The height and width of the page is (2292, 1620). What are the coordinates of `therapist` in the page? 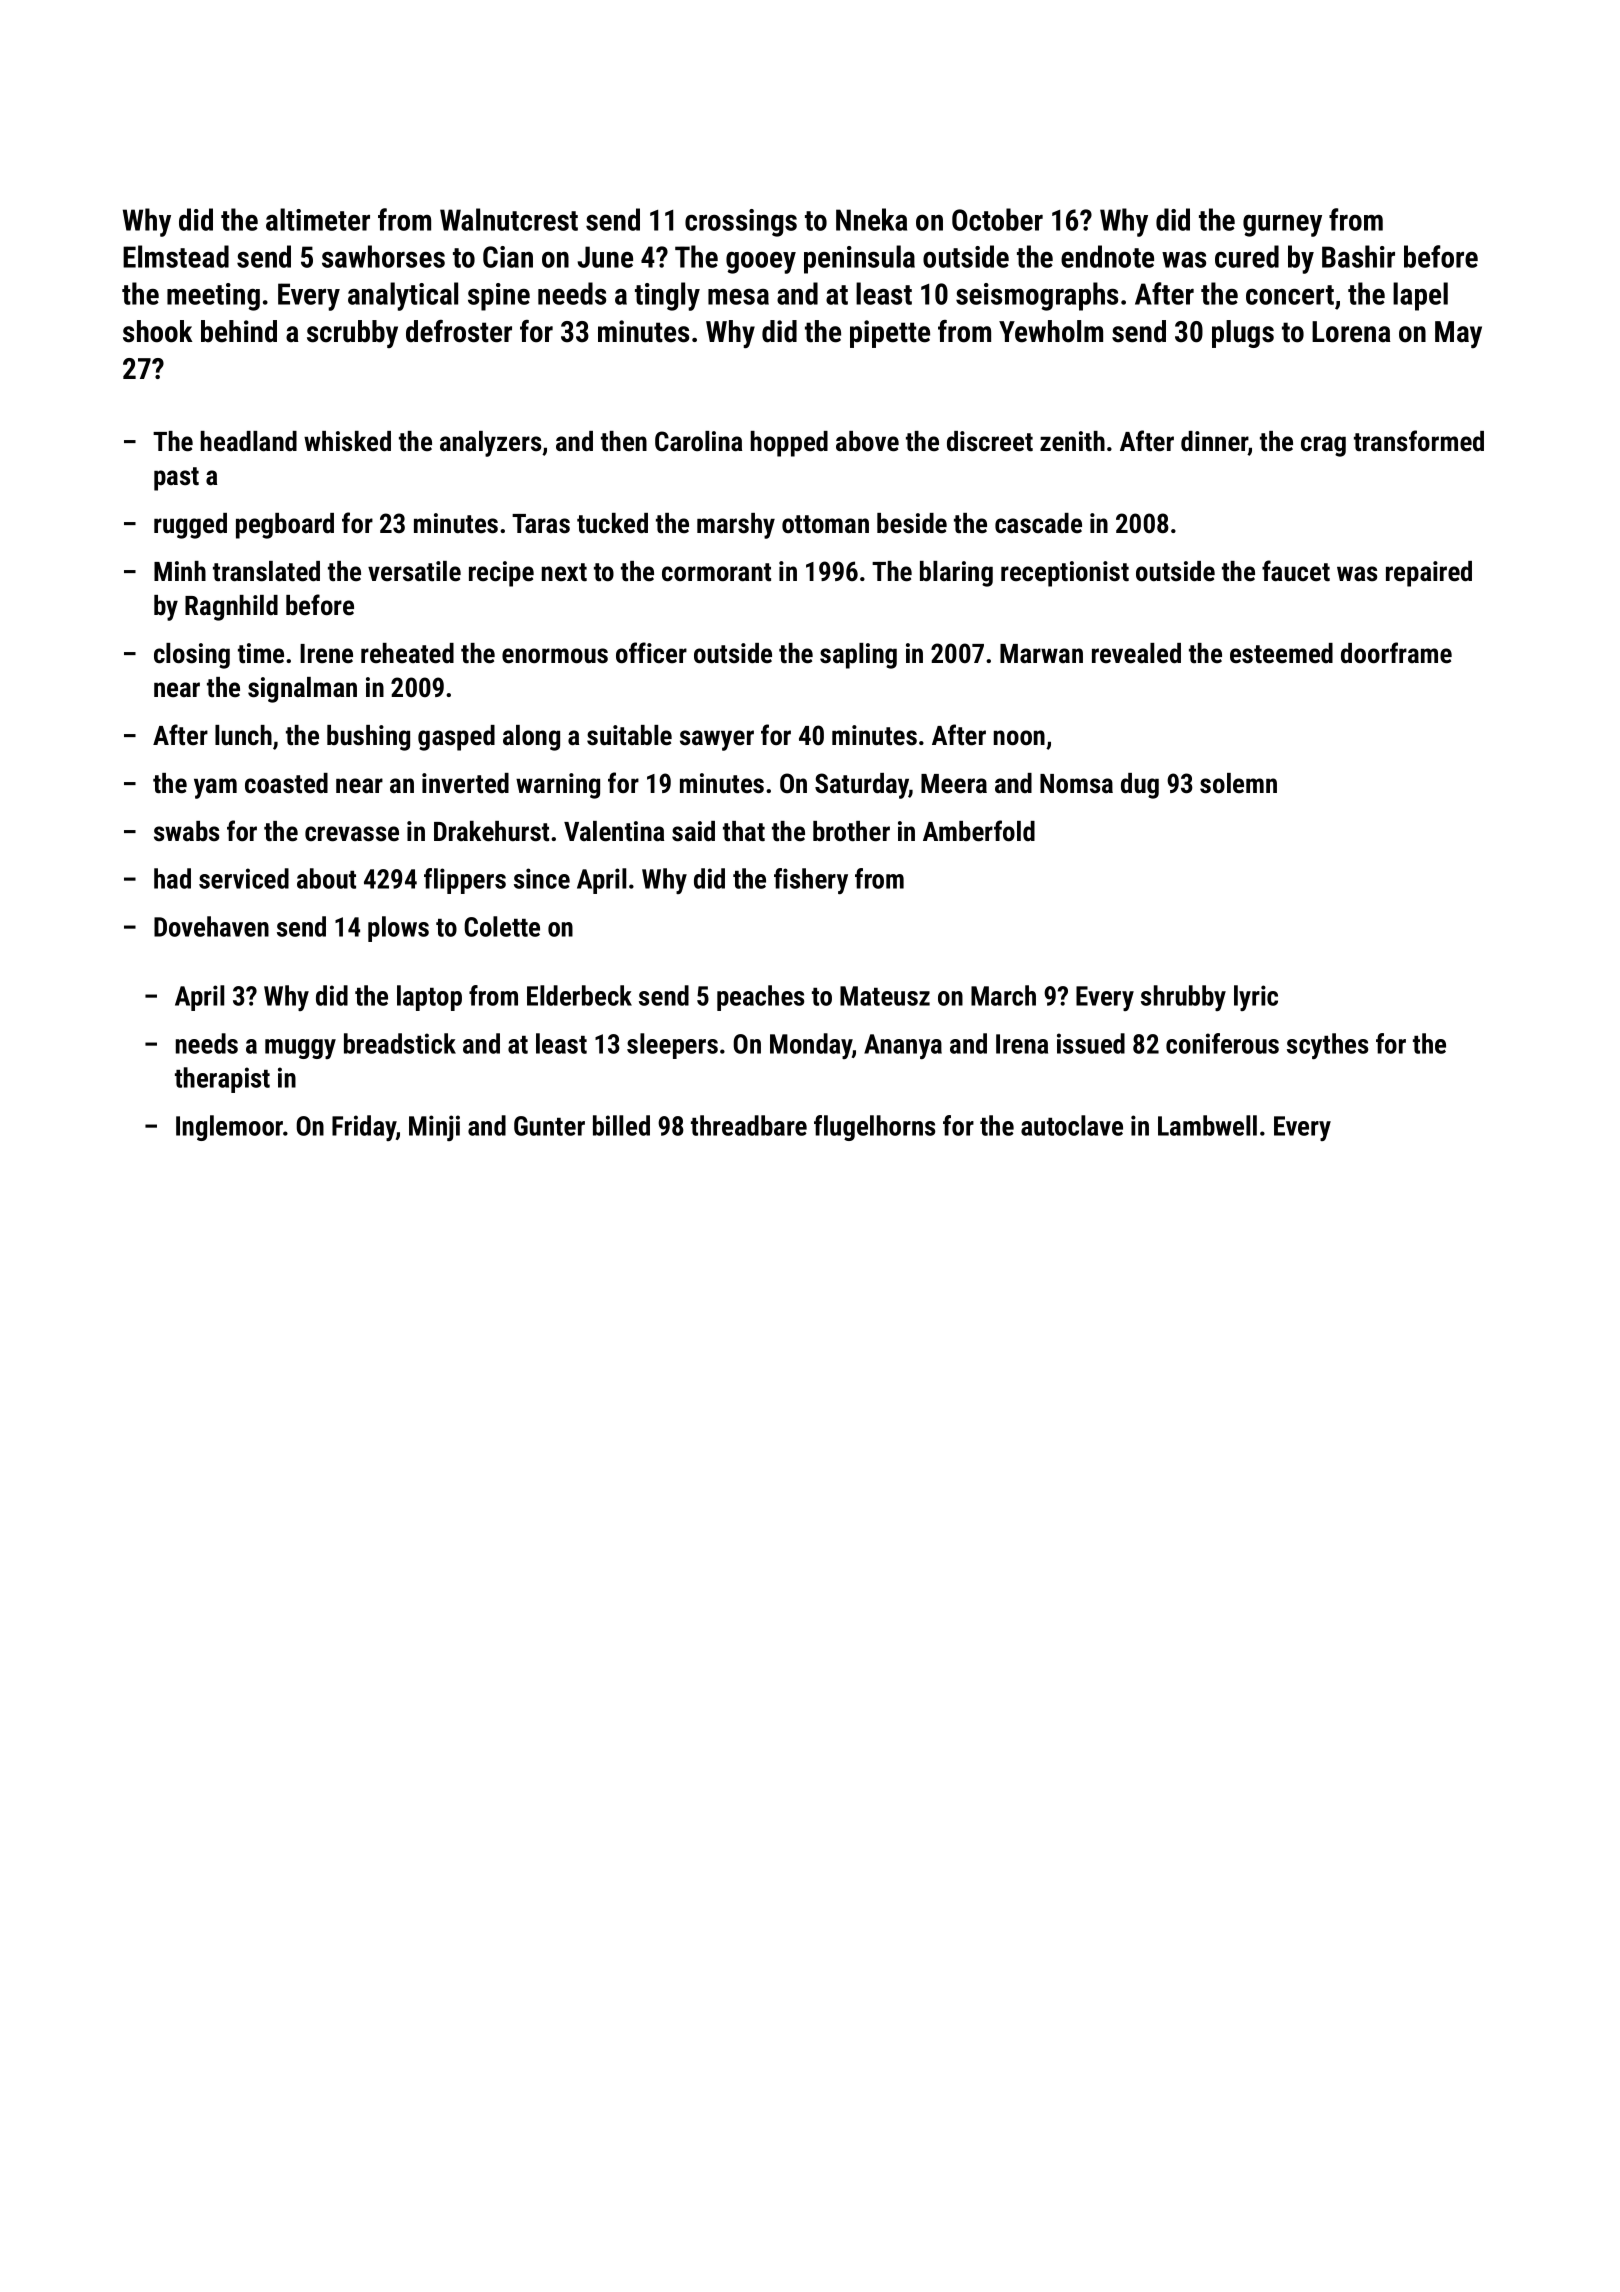 It's located at (222, 1080).
